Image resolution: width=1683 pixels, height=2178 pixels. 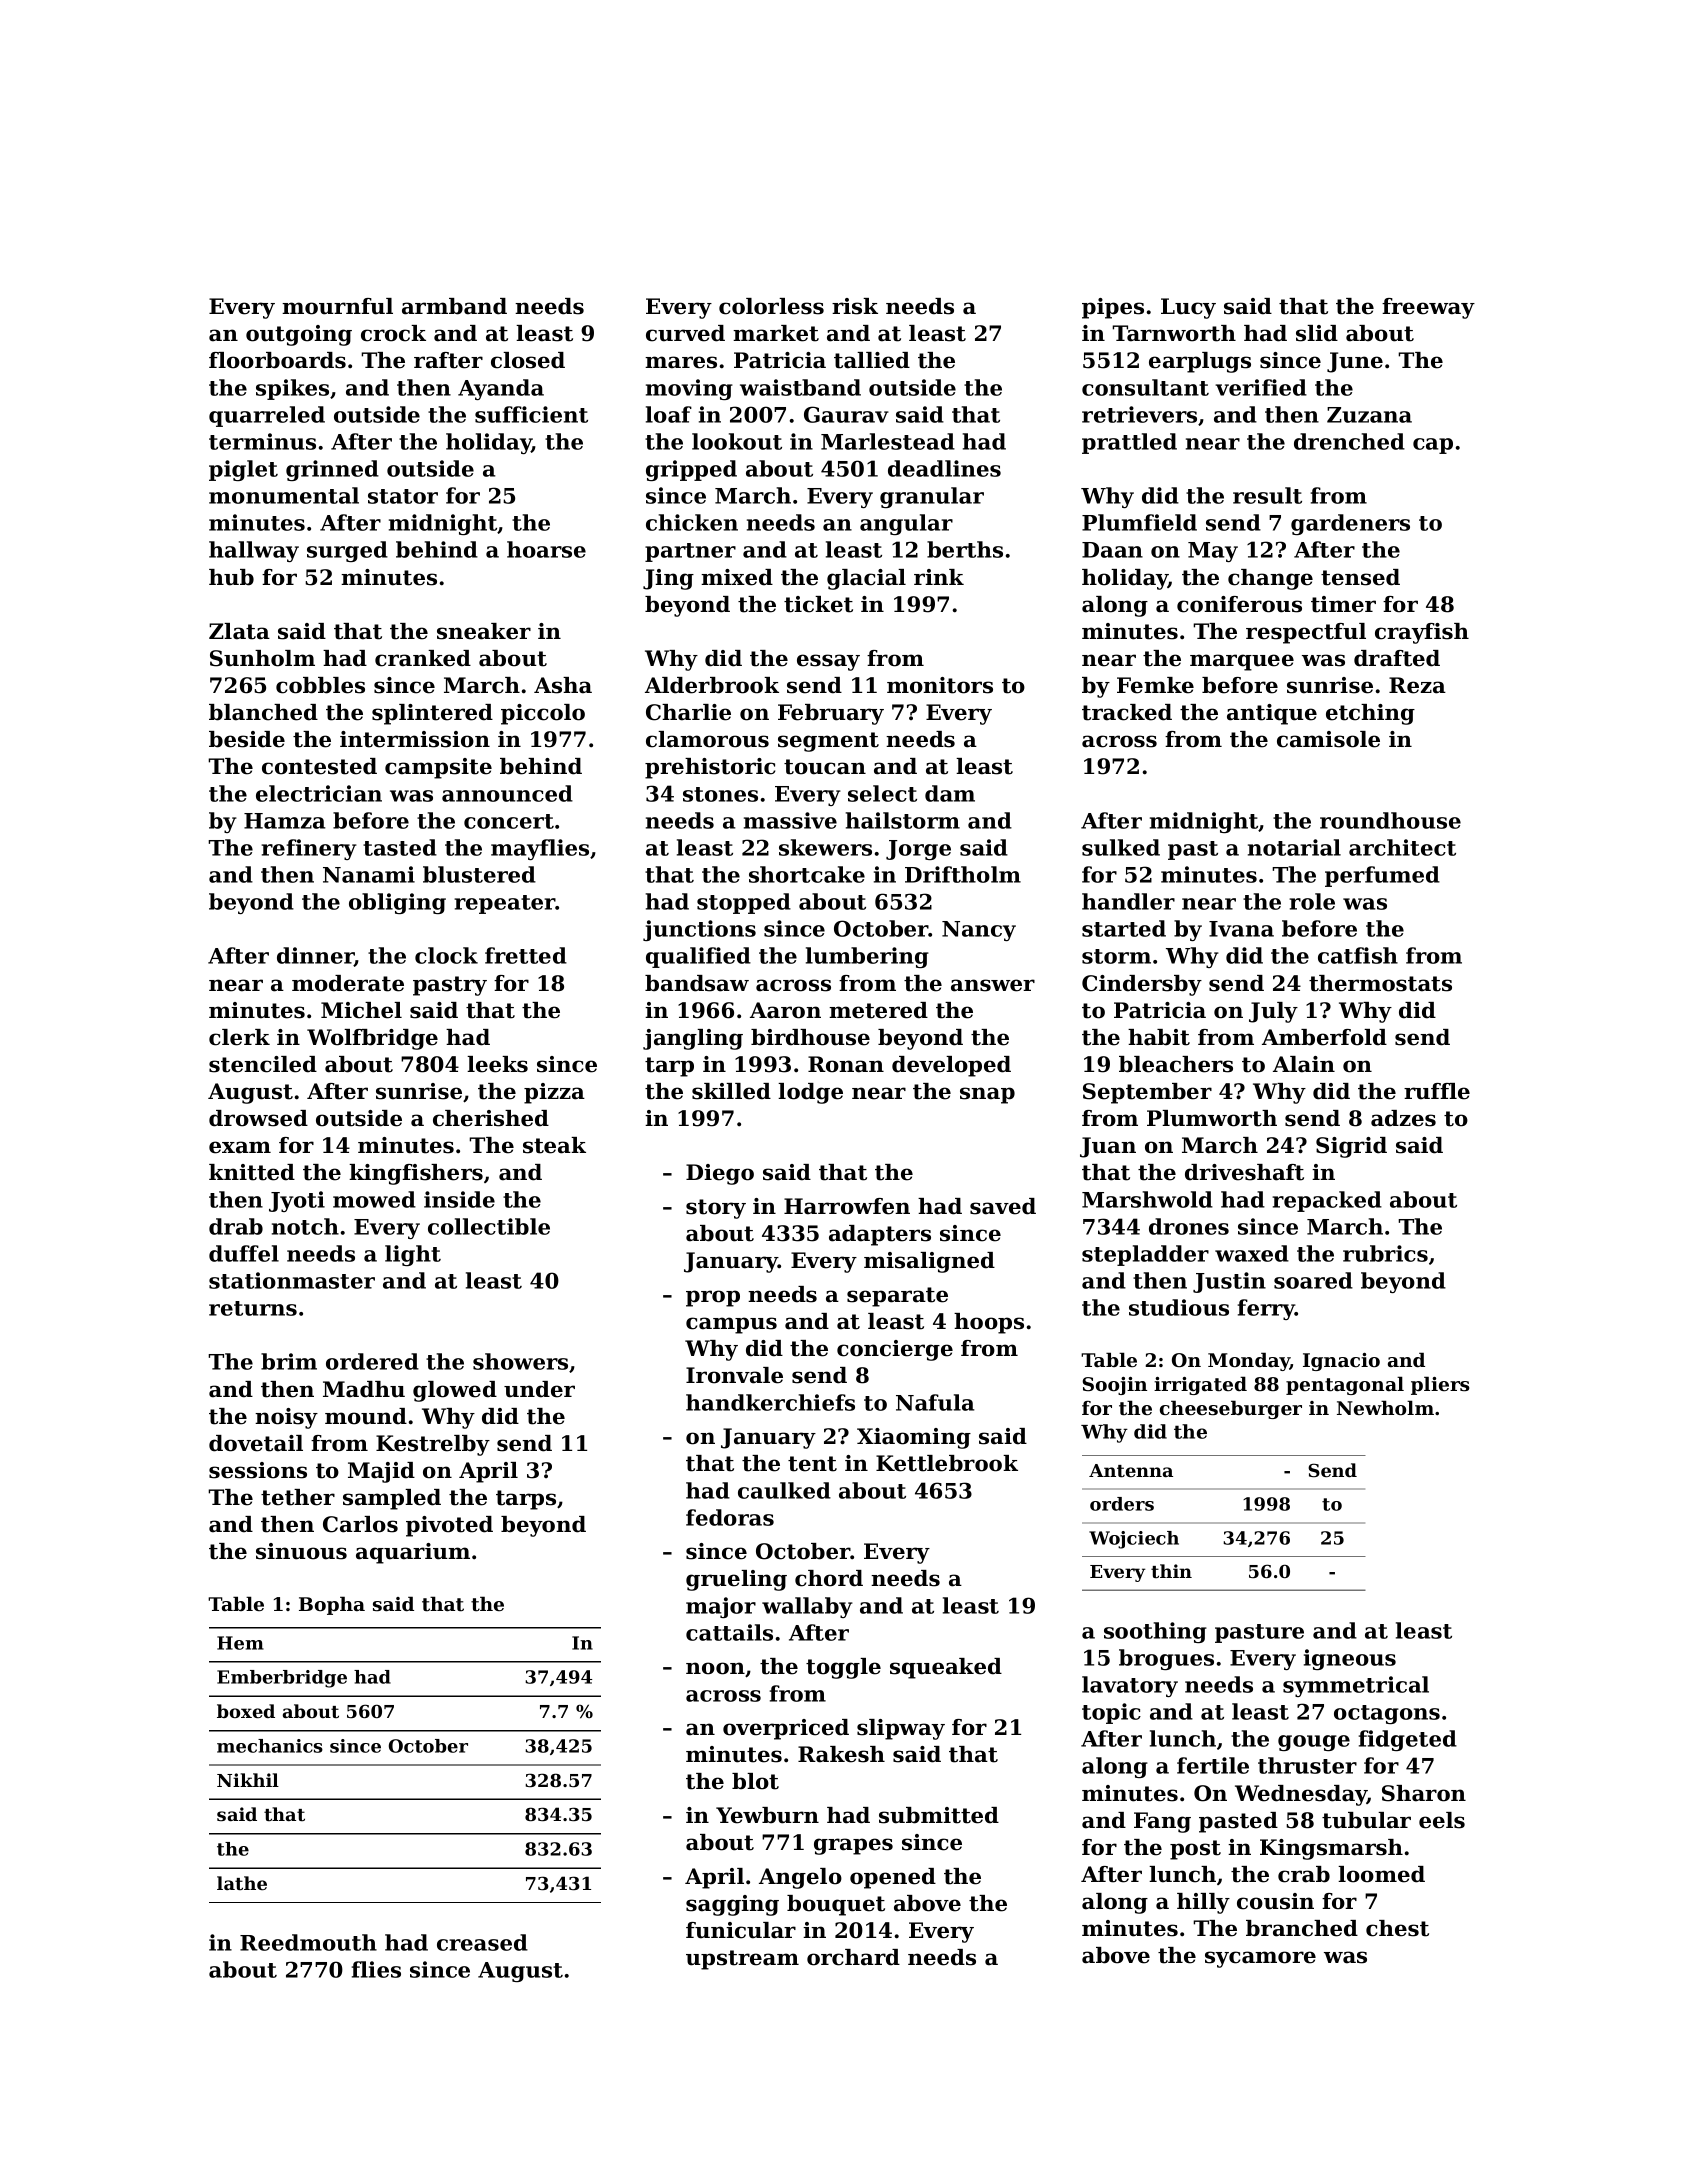 I want to click on piglet, so click(x=243, y=470).
